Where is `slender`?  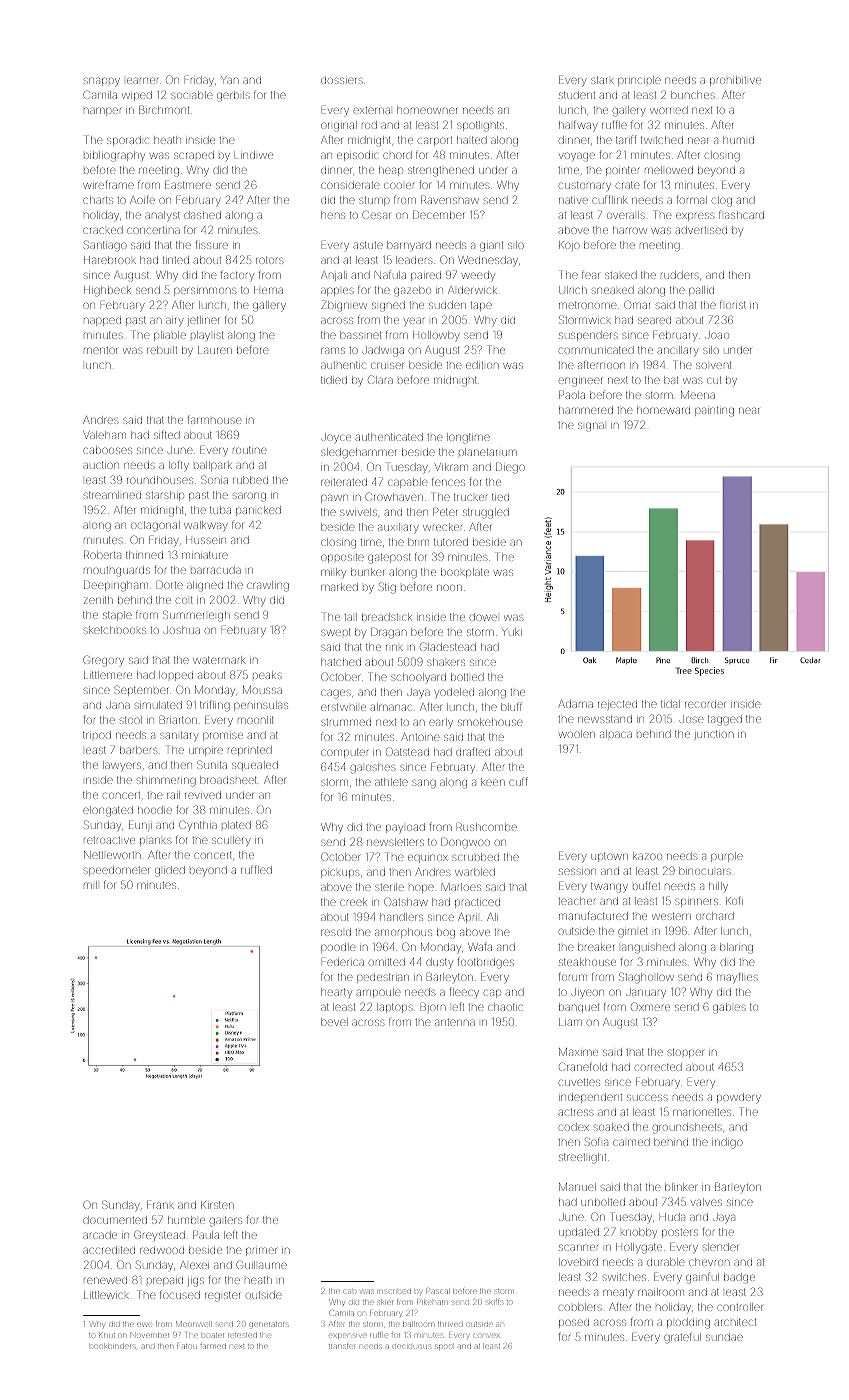
slender is located at coordinates (720, 1247).
